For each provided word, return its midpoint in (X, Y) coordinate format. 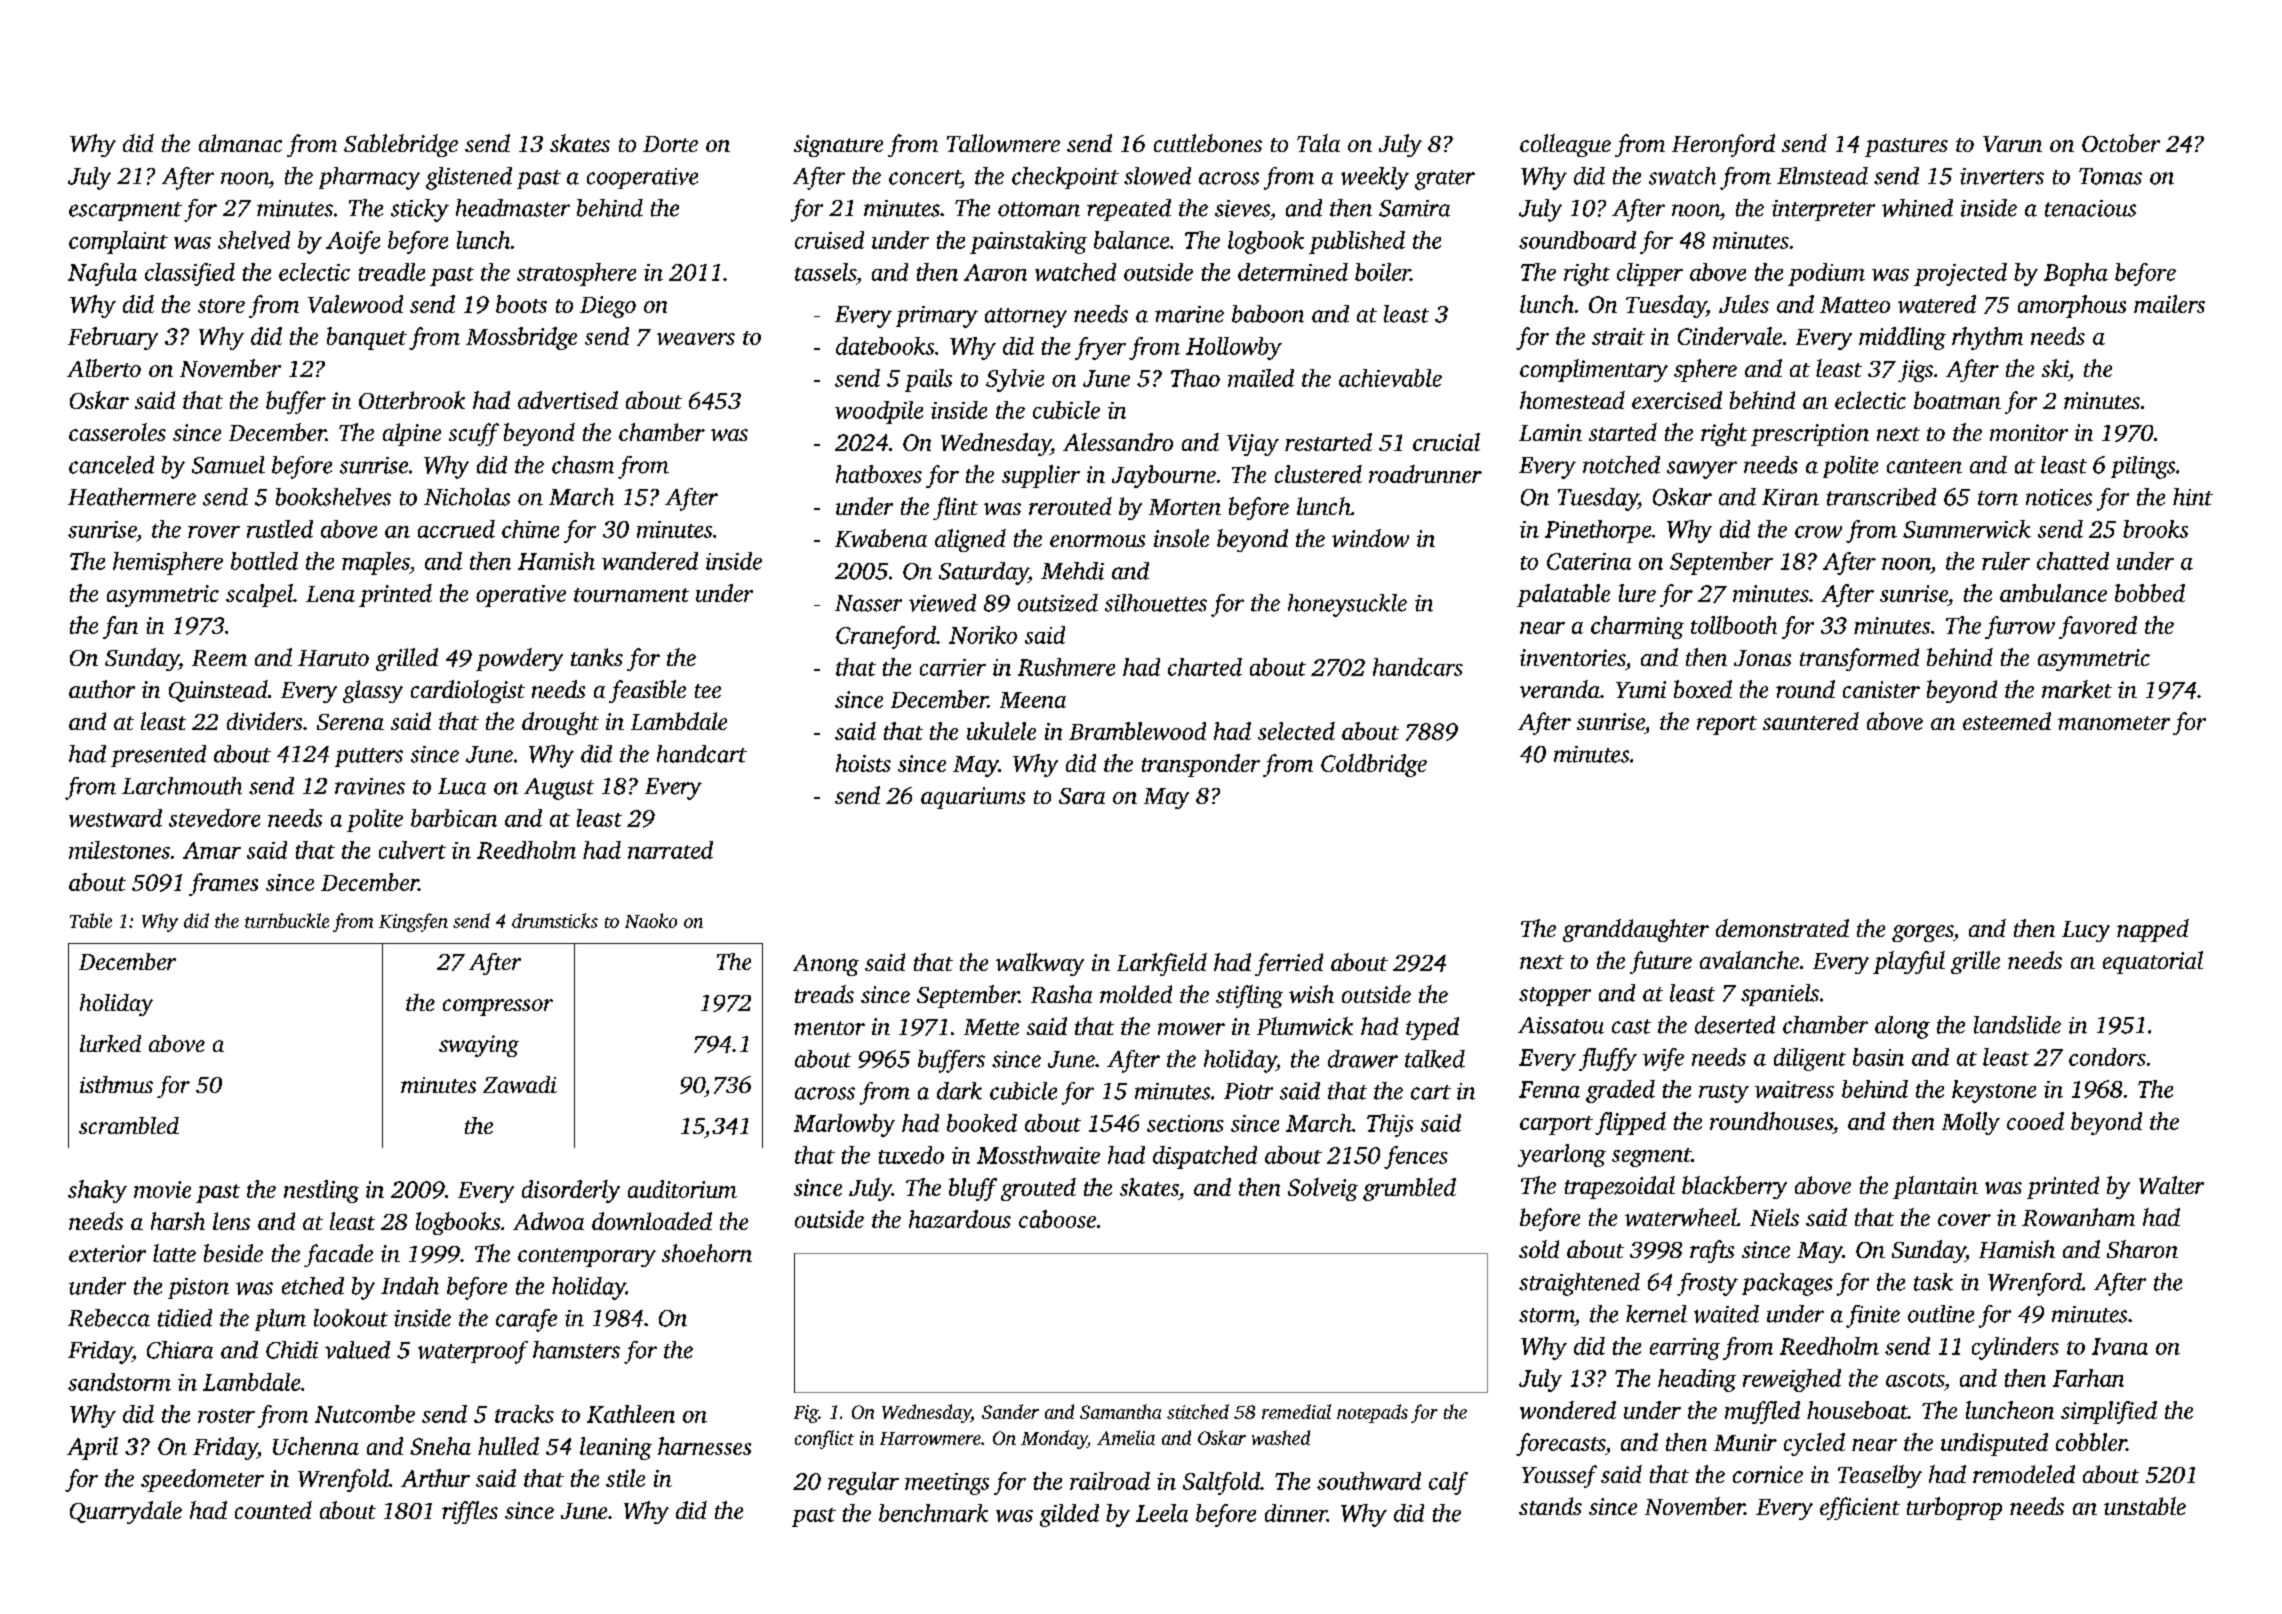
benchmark (933, 1513)
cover (1964, 1220)
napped (2153, 930)
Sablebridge (401, 145)
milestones (119, 850)
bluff (973, 1189)
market (2077, 689)
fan (120, 627)
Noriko (983, 635)
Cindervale (1730, 336)
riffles (470, 1512)
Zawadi (520, 1084)
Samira (1414, 208)
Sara (1082, 796)
